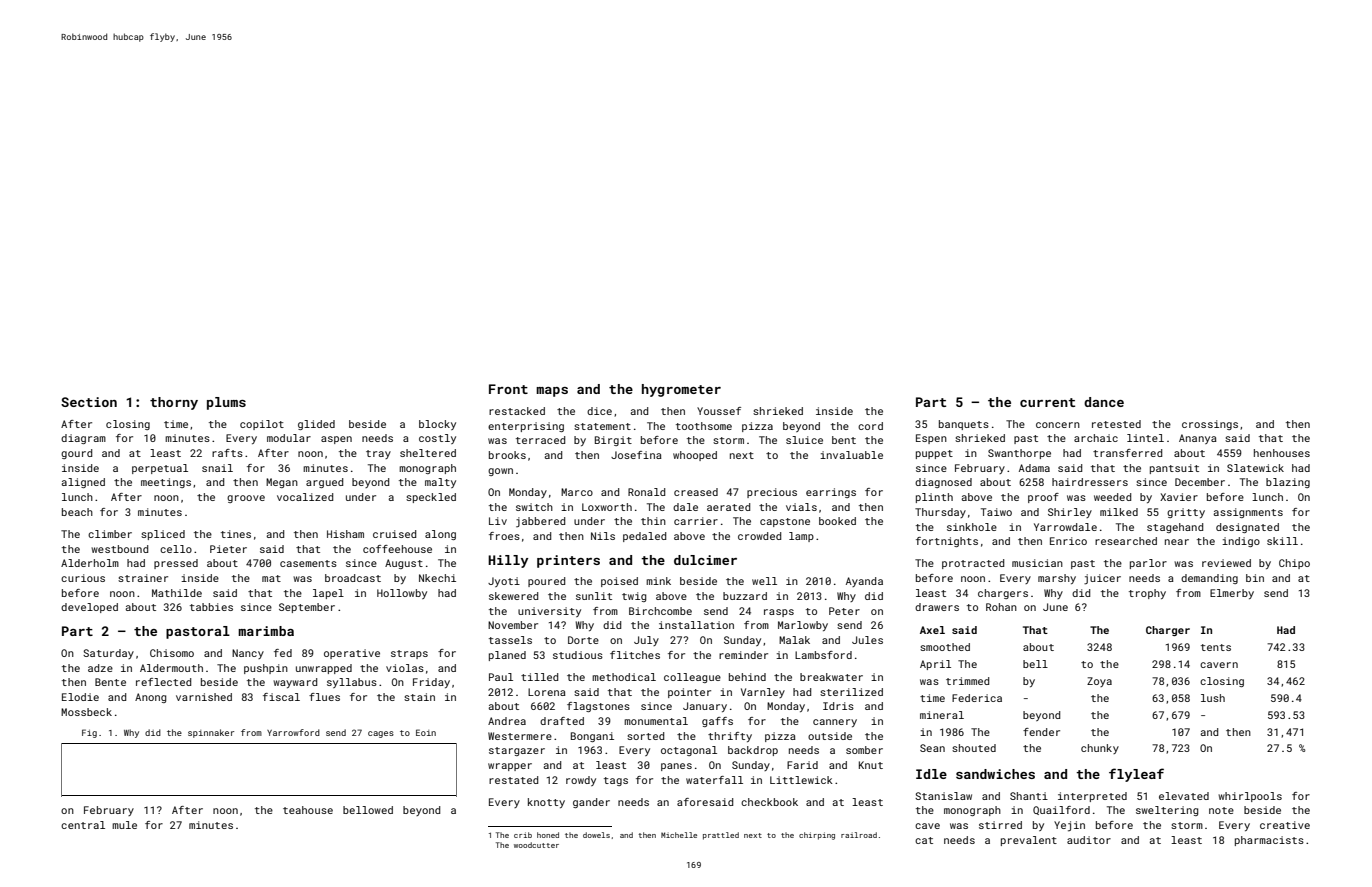 The height and width of the document is (887, 1372). What do you see at coordinates (1047, 402) in the document?
I see `current` at bounding box center [1047, 402].
